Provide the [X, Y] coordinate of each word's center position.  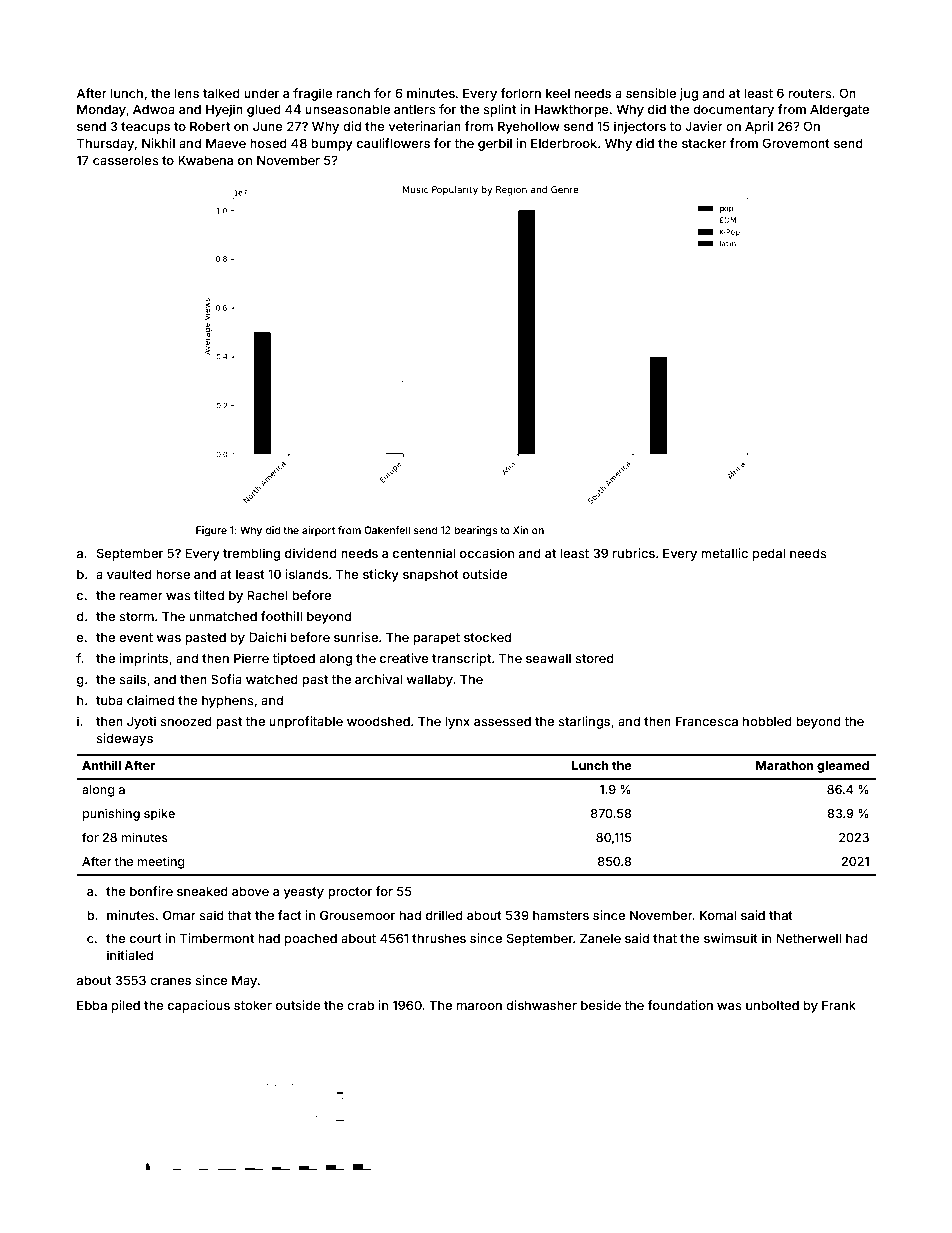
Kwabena [205, 160]
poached [311, 939]
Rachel [267, 595]
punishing [111, 814]
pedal [769, 554]
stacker [704, 143]
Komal [718, 915]
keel [558, 93]
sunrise [356, 637]
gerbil [495, 144]
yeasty [303, 893]
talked [221, 93]
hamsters [561, 915]
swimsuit [731, 938]
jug [689, 94]
